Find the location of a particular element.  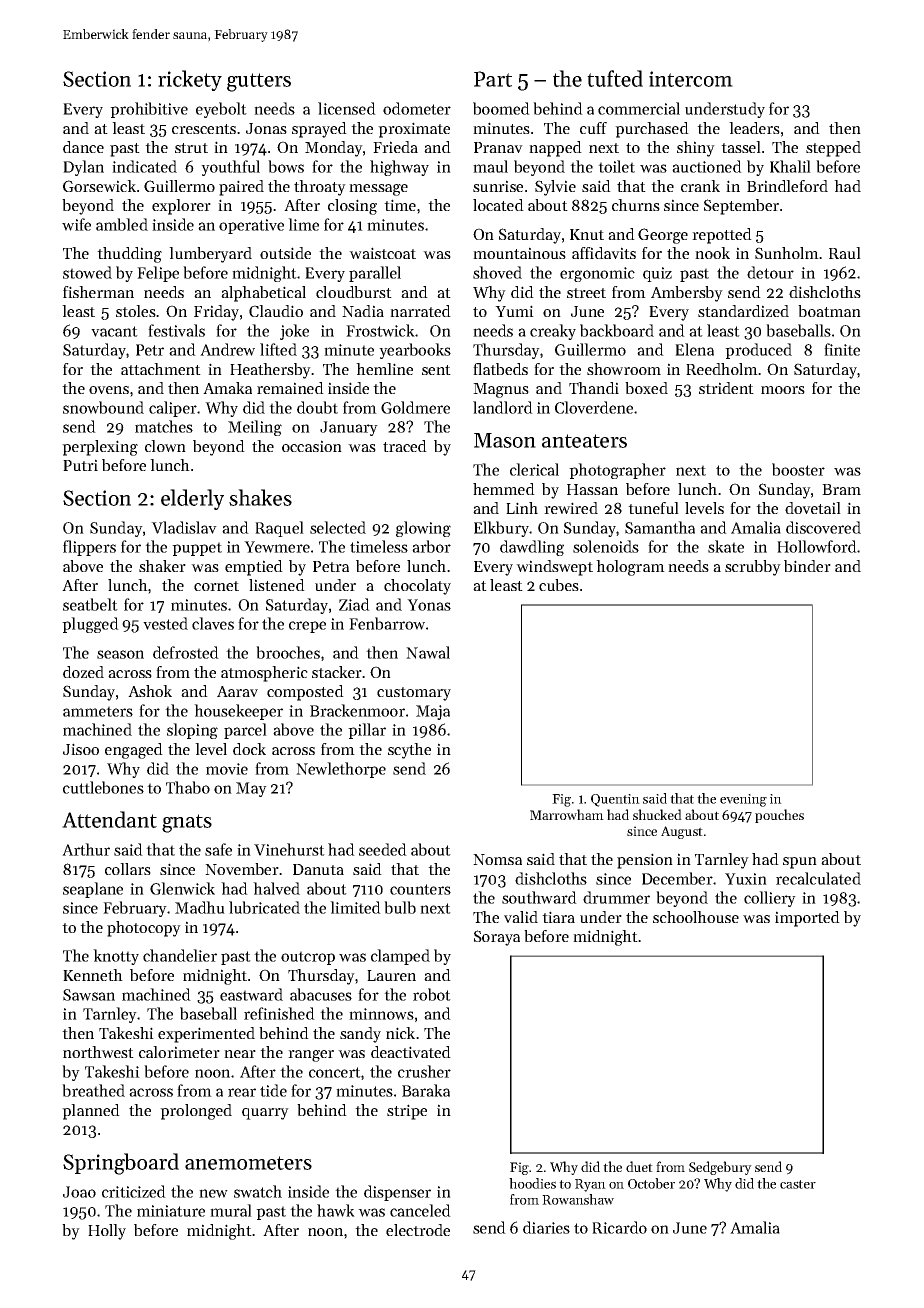

intercom is located at coordinates (691, 79).
